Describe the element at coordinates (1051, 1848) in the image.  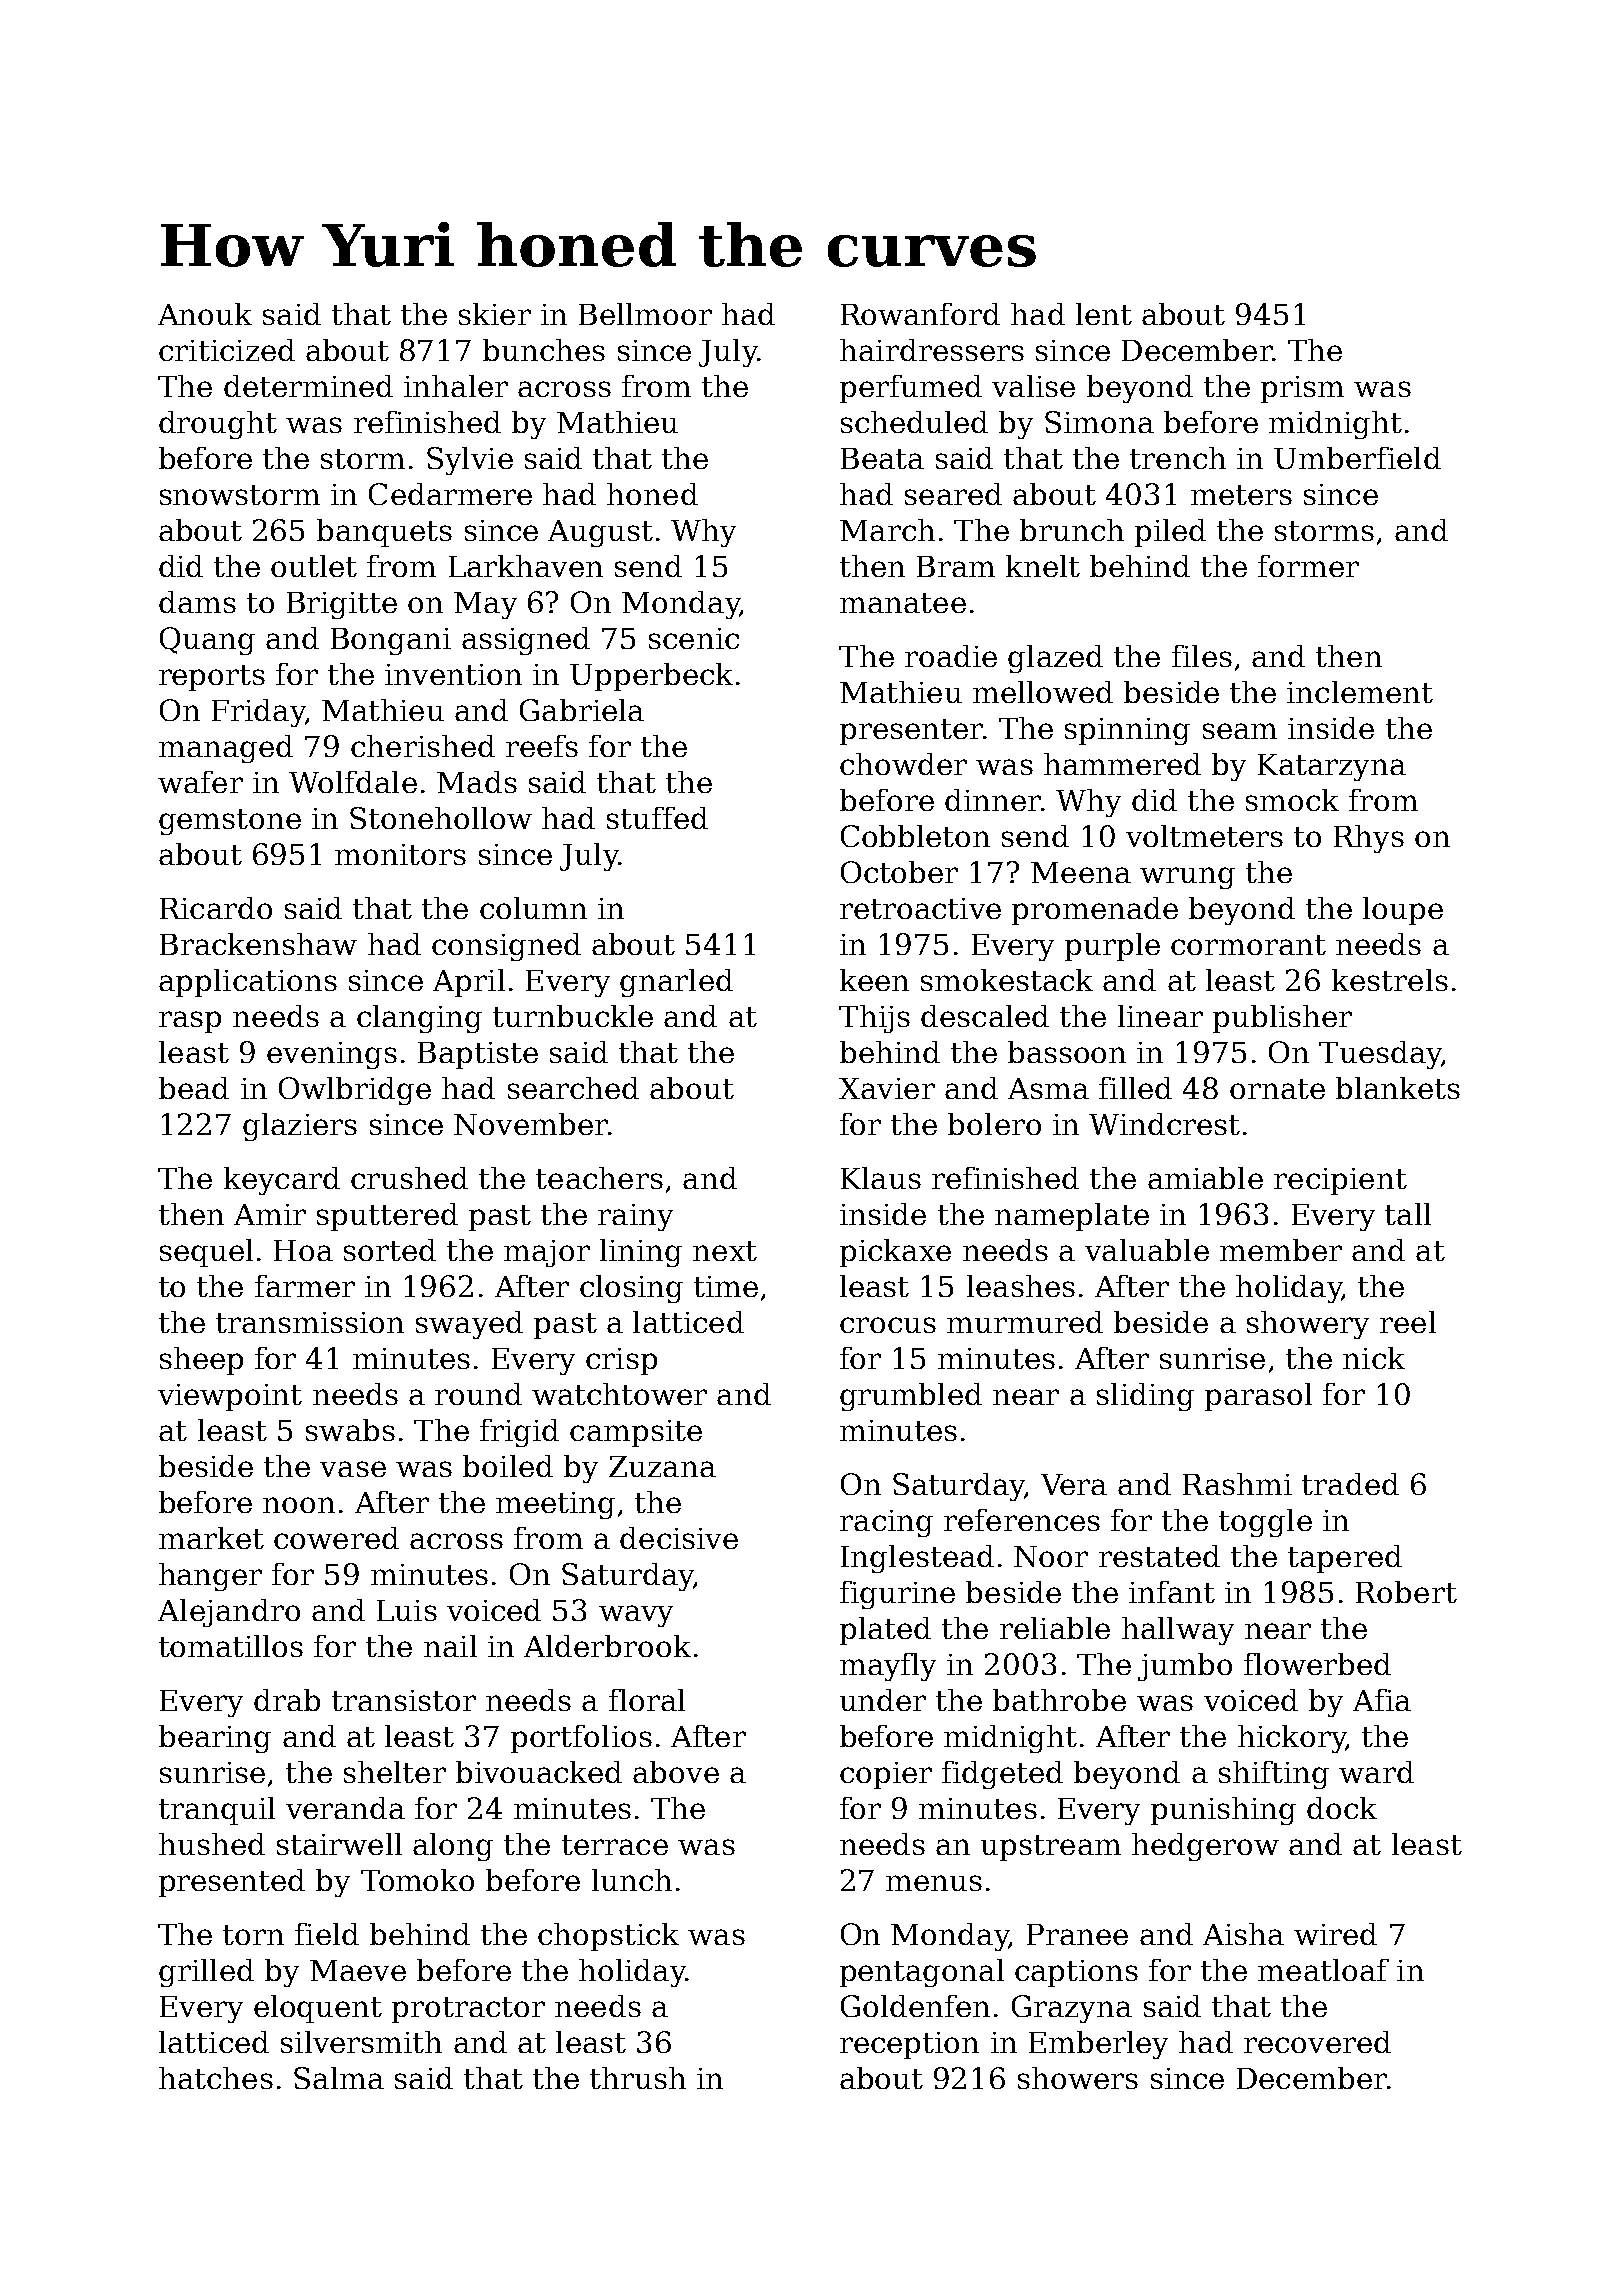
I see `upstream` at that location.
